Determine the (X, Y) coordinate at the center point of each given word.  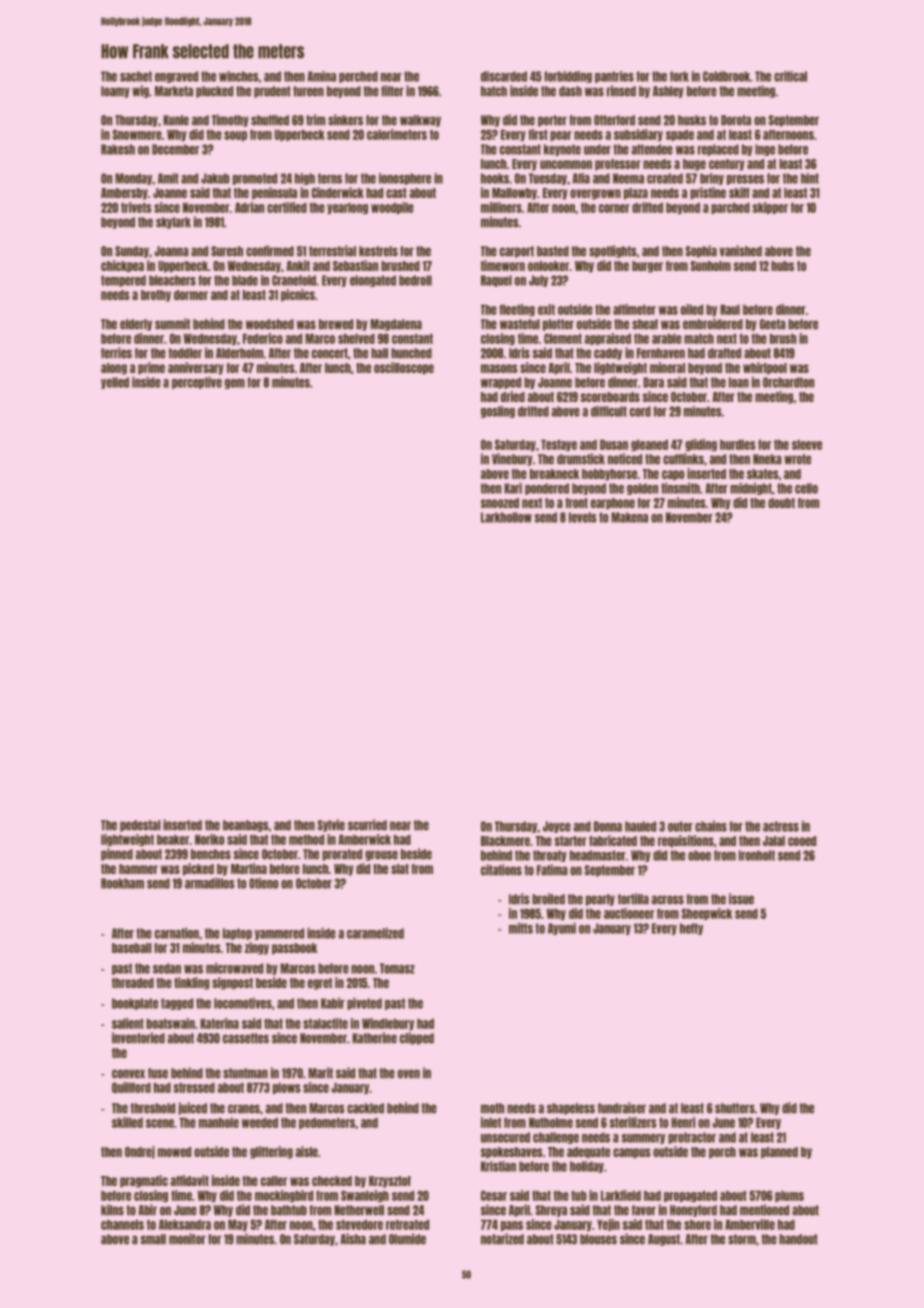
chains (711, 826)
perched (358, 77)
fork (679, 76)
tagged (177, 1004)
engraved (176, 77)
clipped (417, 1038)
